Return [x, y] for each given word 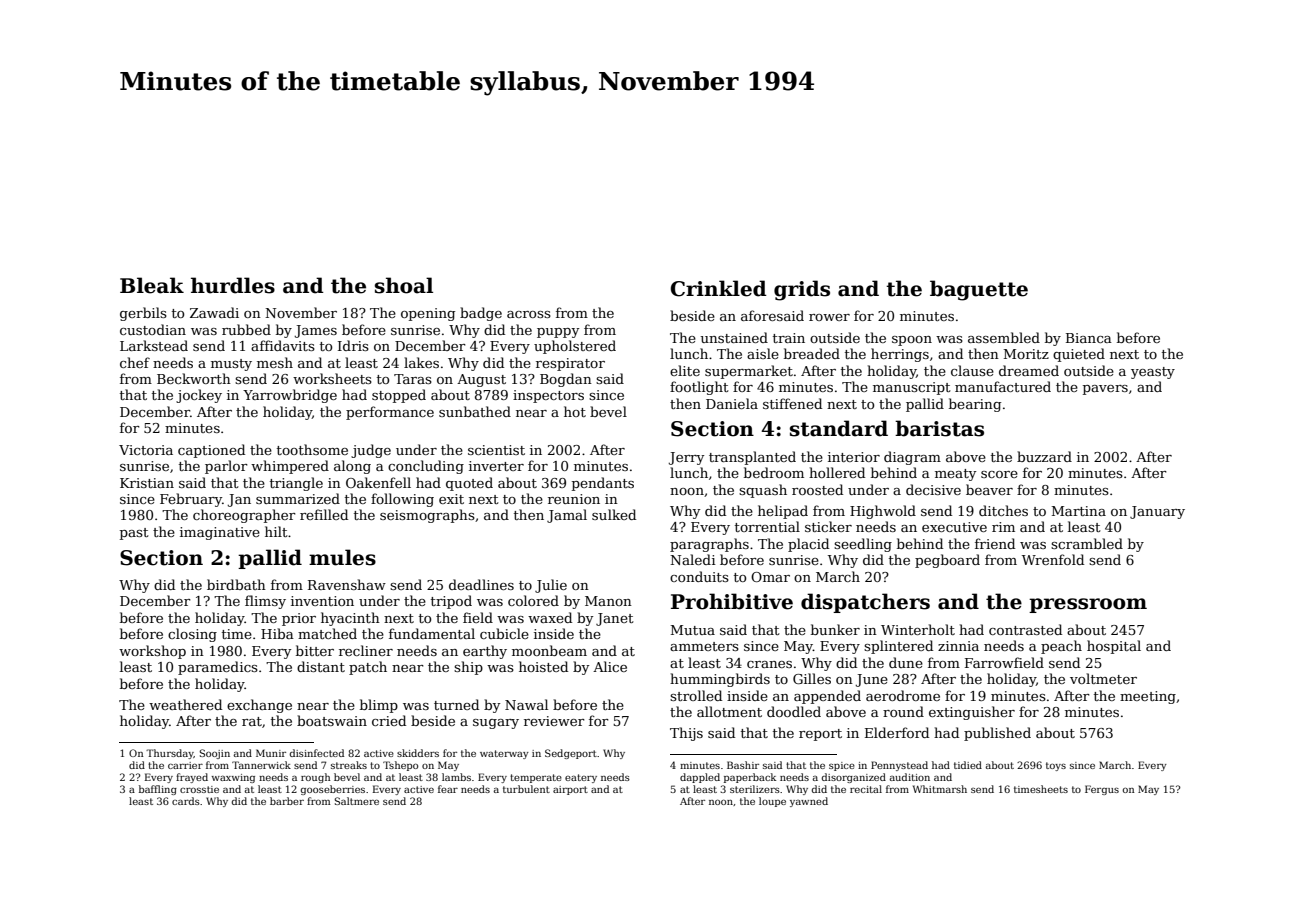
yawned [809, 802]
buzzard [1044, 456]
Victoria [146, 450]
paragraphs [709, 545]
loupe [772, 802]
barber [287, 801]
